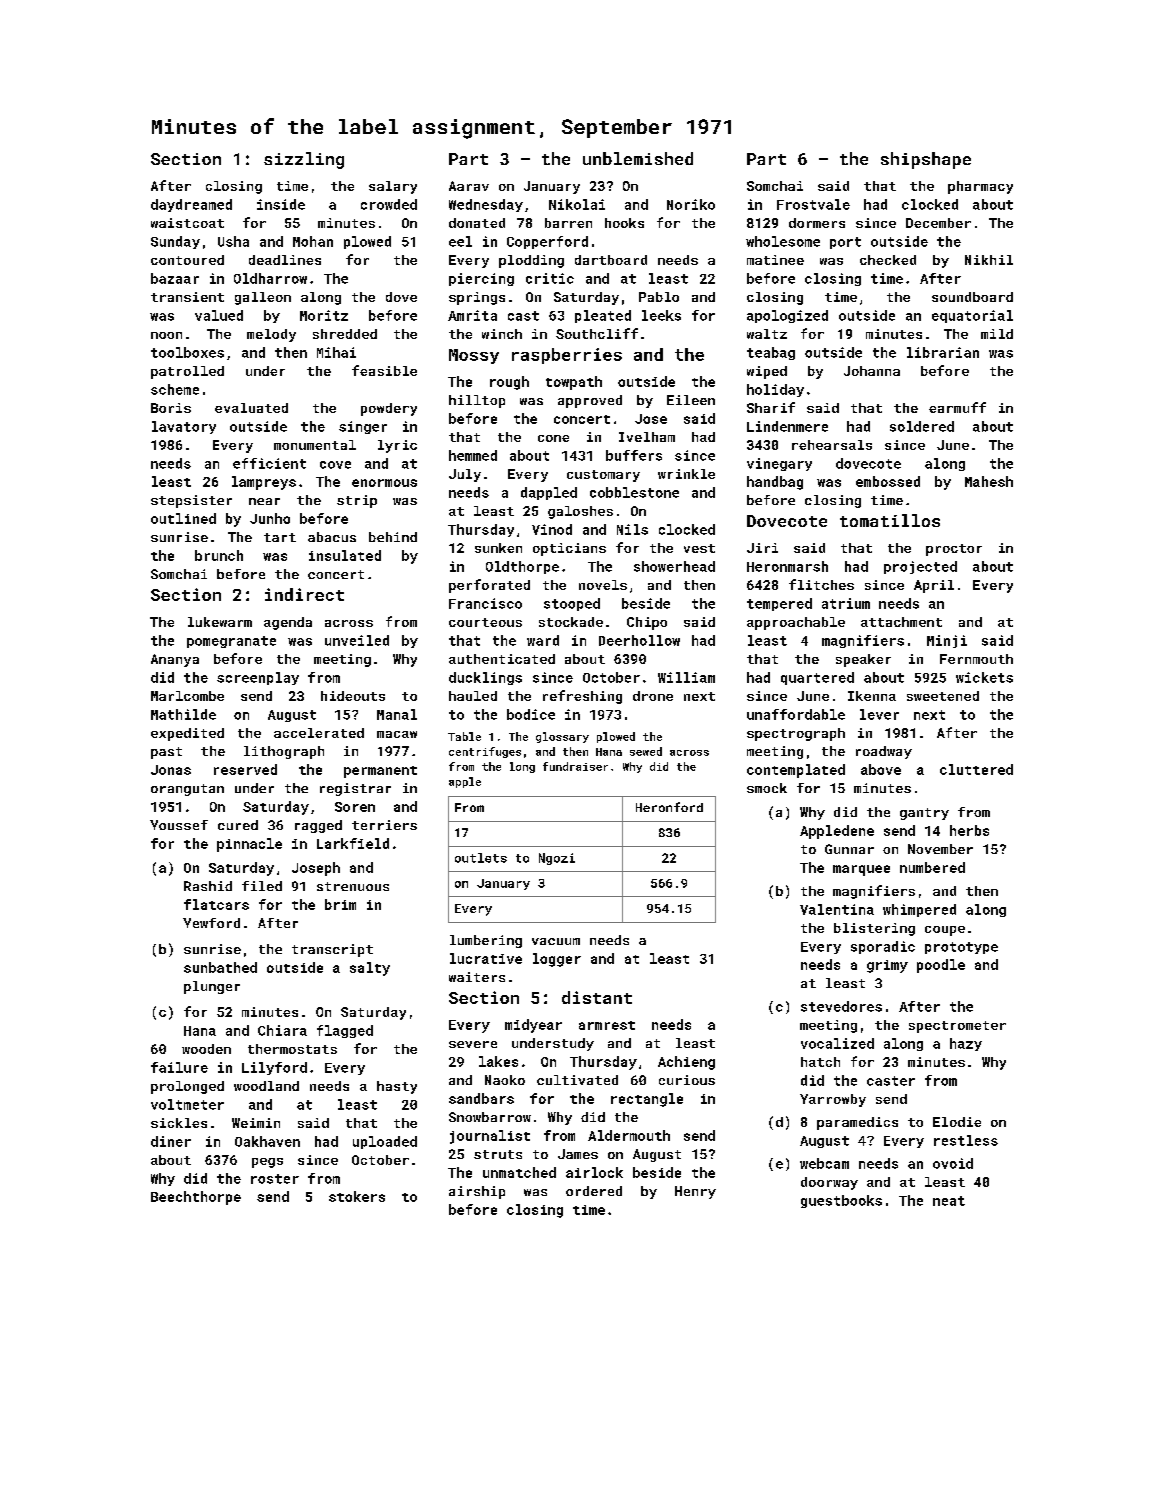  What do you see at coordinates (357, 1196) in the screenshot?
I see `stokers` at bounding box center [357, 1196].
